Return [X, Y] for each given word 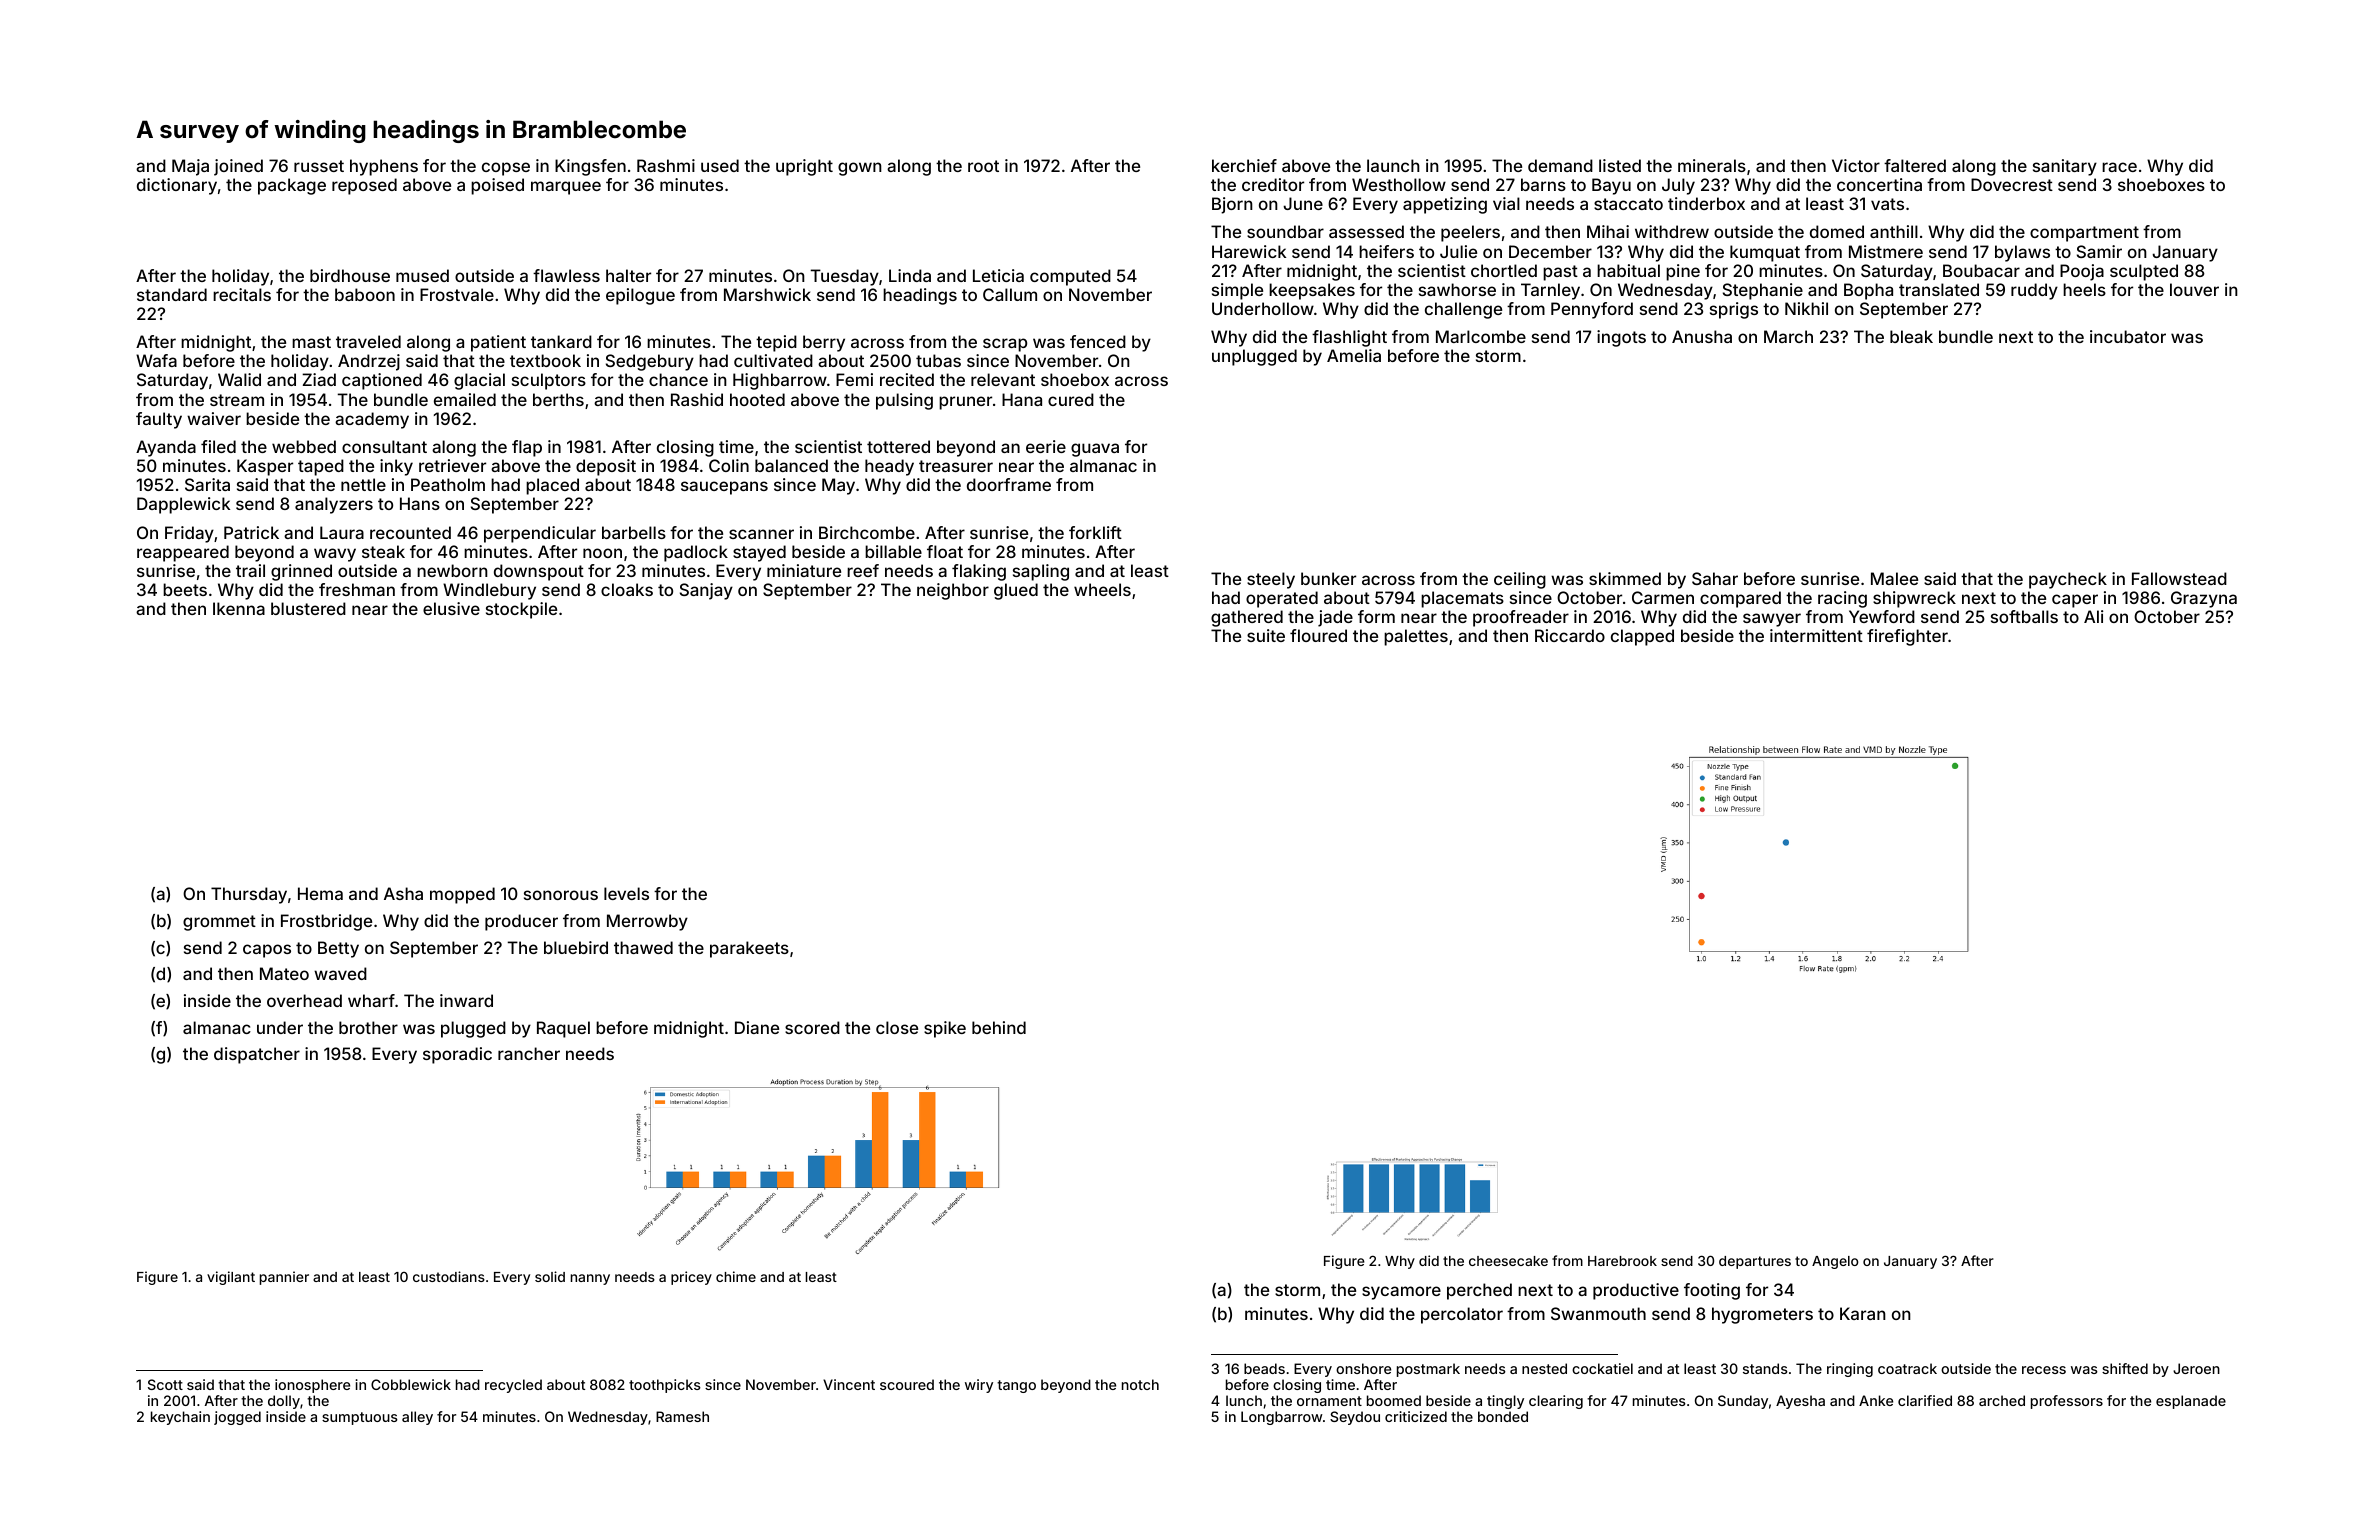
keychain [180, 1418]
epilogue [640, 296]
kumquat [1765, 253]
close [897, 1027]
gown [860, 169]
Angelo [1835, 1262]
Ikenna [239, 608]
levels [626, 893]
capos [267, 951]
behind [999, 1027]
